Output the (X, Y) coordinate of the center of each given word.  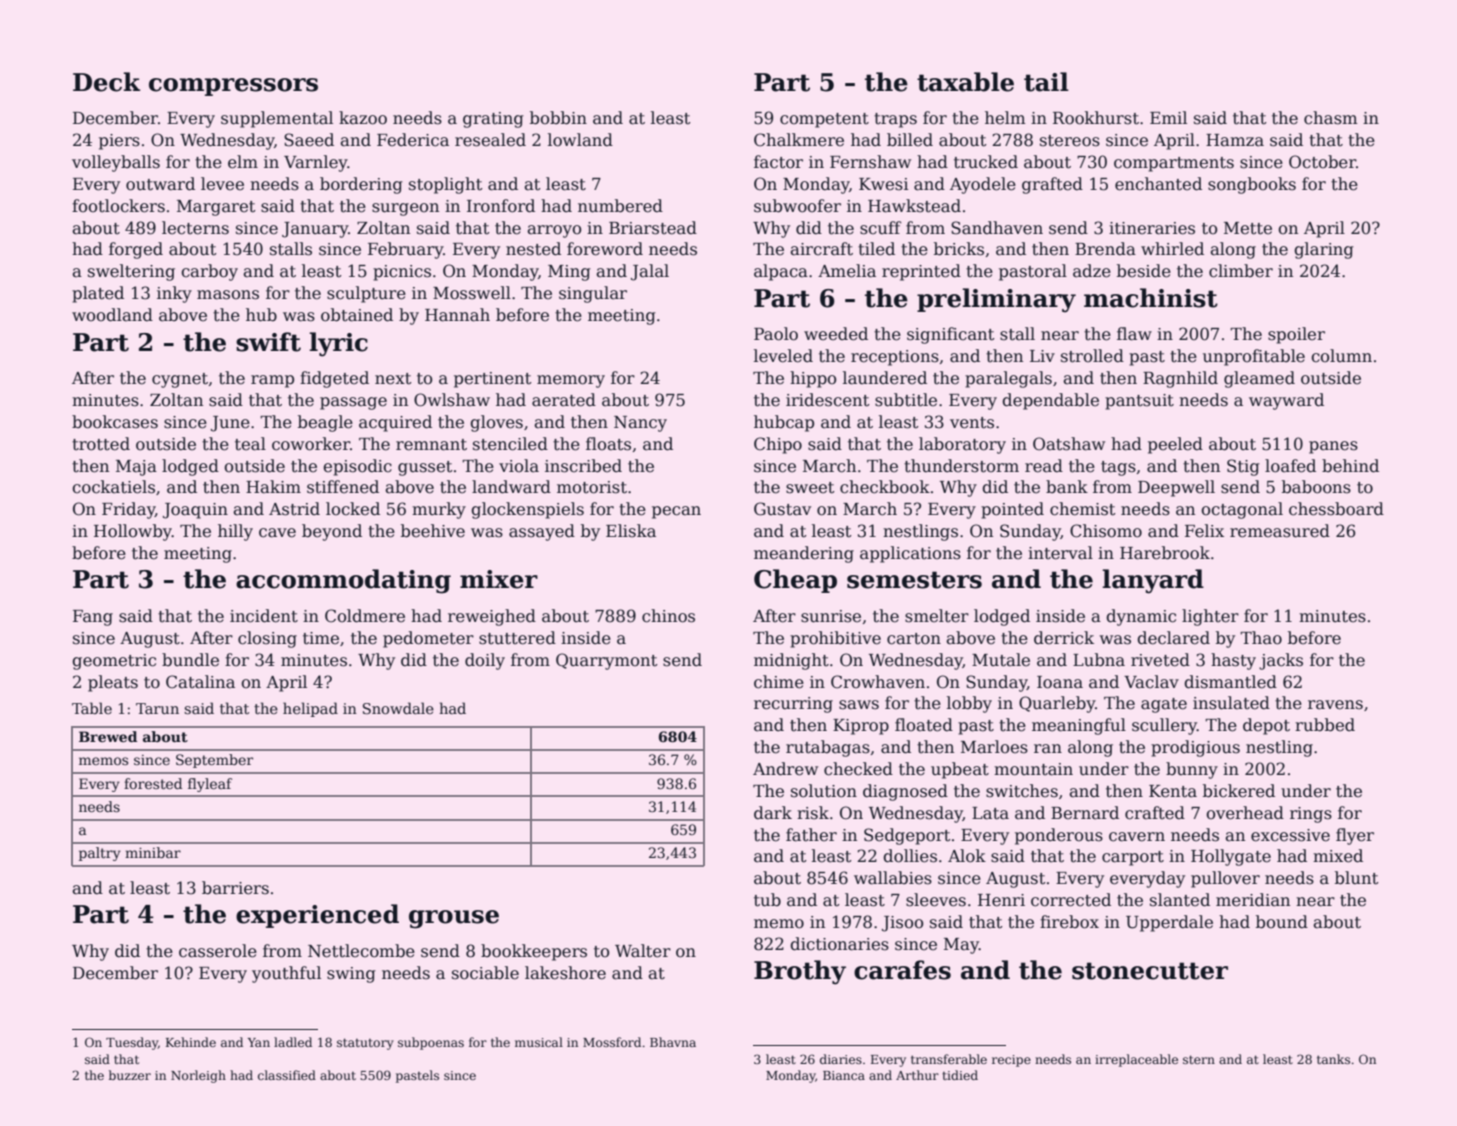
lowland (580, 140)
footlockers (118, 206)
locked (353, 509)
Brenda (1105, 249)
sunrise (831, 616)
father (811, 835)
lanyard (1153, 581)
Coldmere (365, 616)
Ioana (1060, 682)
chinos (668, 616)
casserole (218, 951)
